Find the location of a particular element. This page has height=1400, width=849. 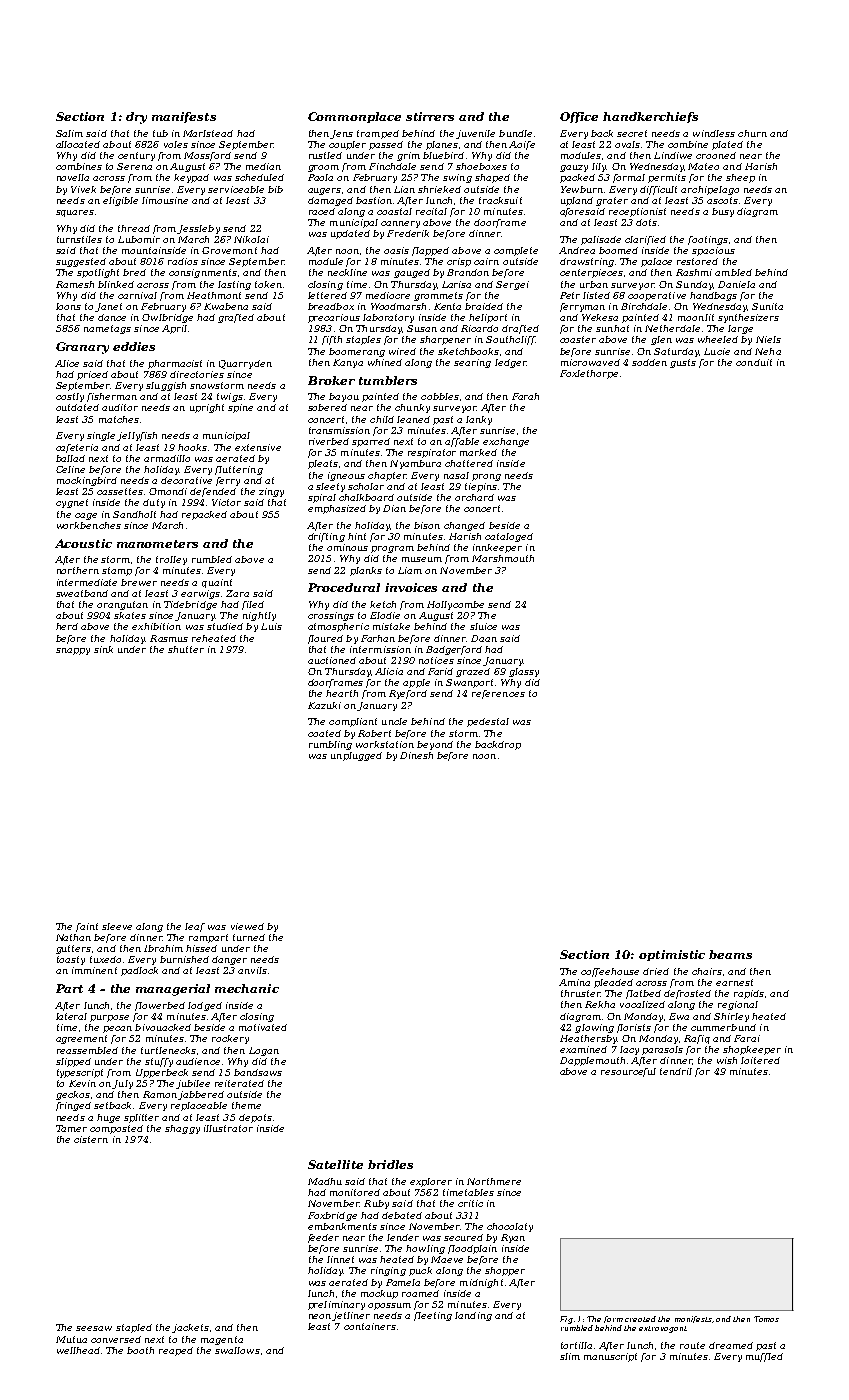

fleeting is located at coordinates (433, 1316).
